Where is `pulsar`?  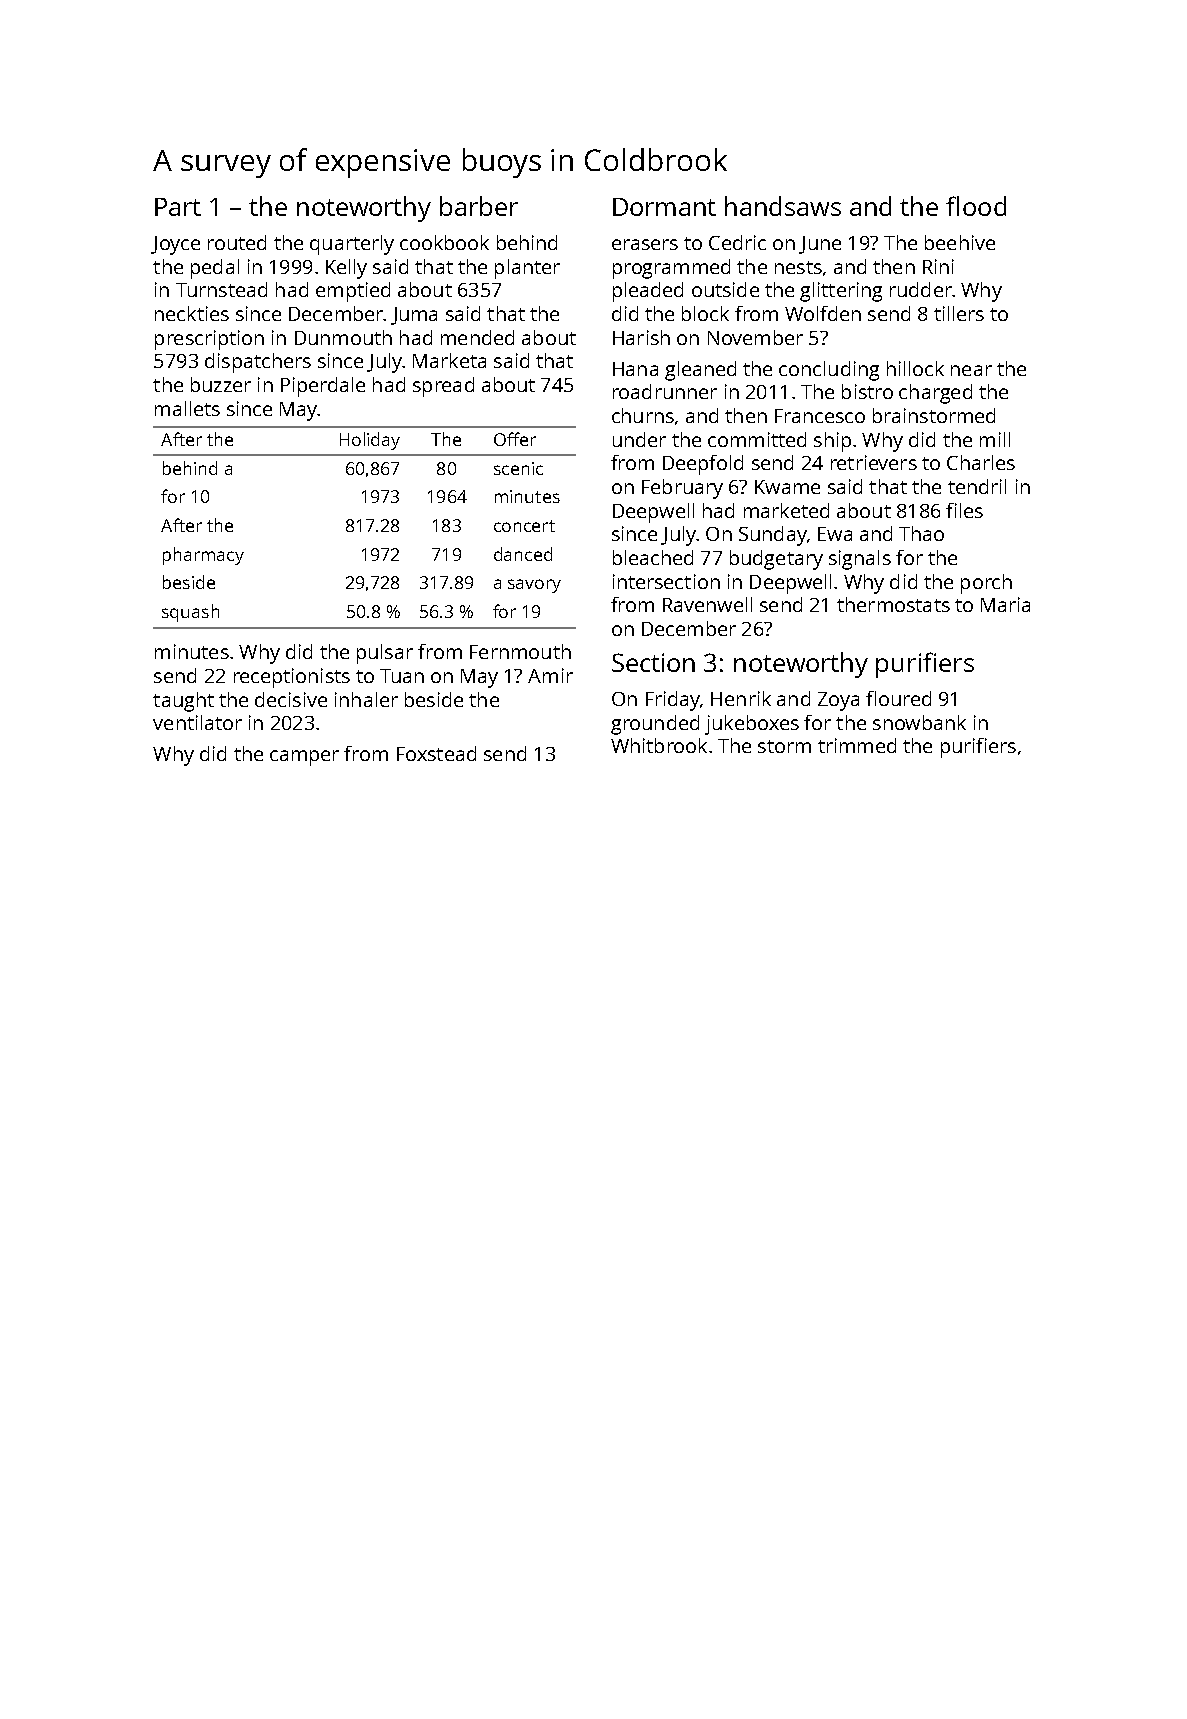 pulsar is located at coordinates (385, 654).
